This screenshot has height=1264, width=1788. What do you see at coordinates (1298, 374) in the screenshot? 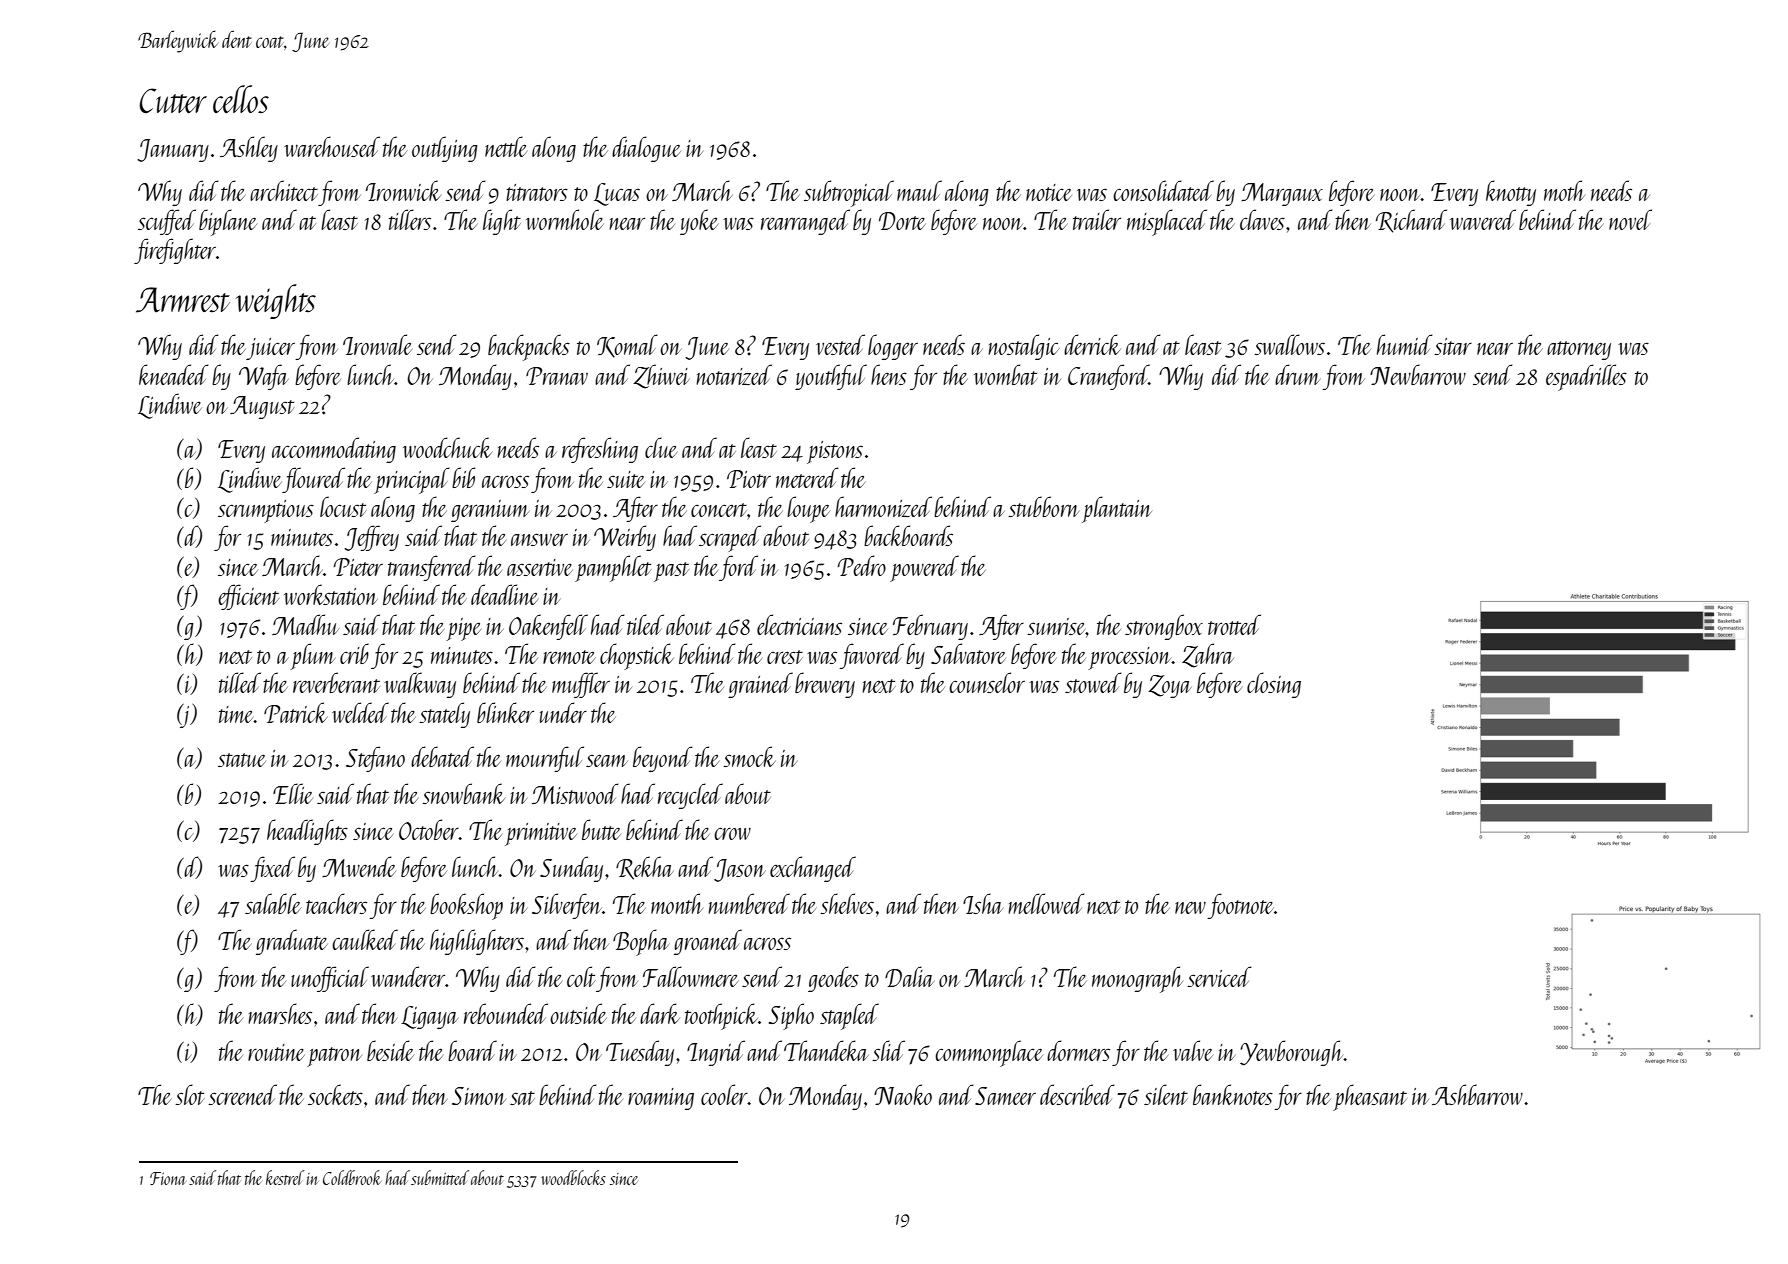
I see `drum` at bounding box center [1298, 374].
